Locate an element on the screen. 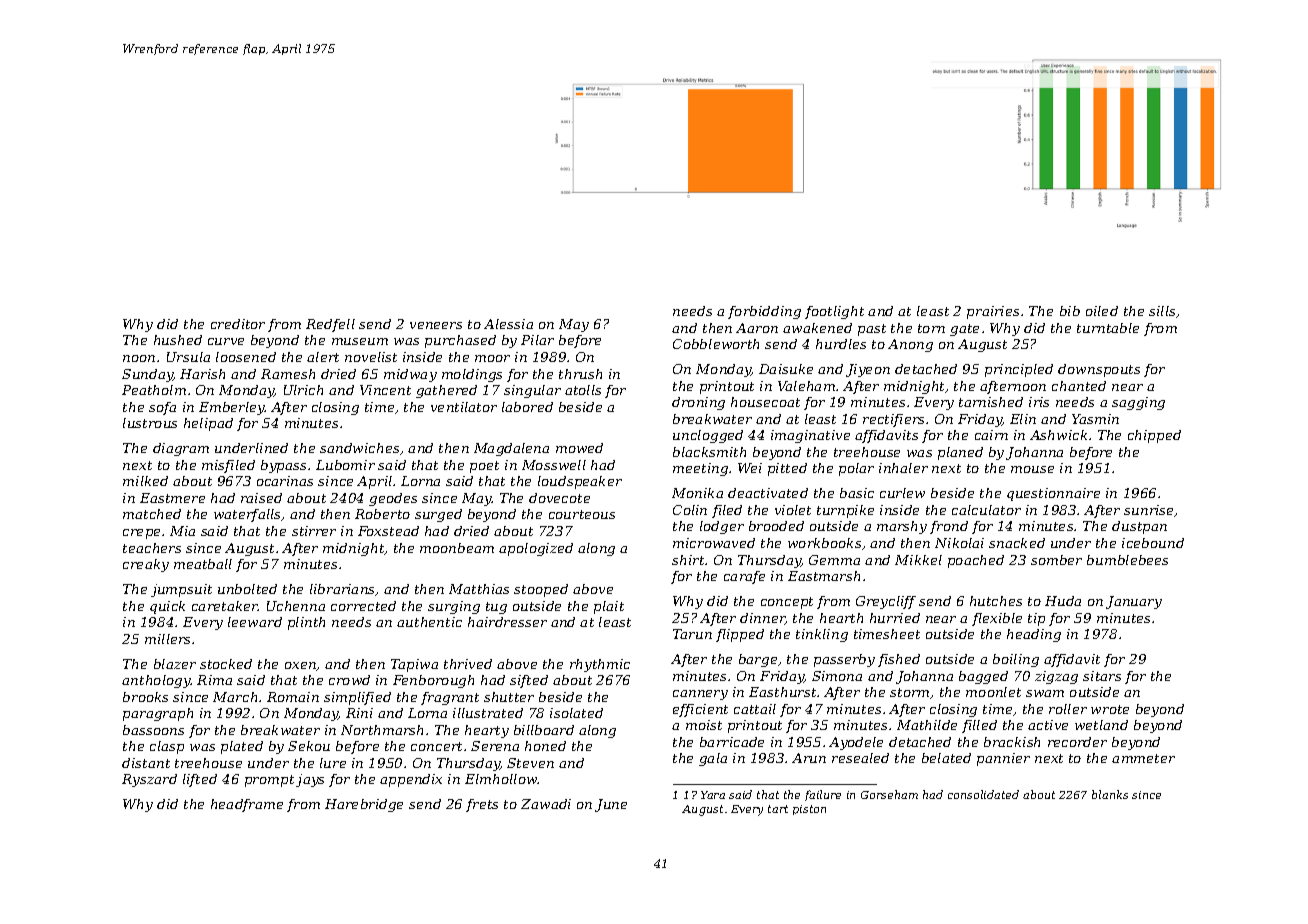  fished is located at coordinates (899, 660).
